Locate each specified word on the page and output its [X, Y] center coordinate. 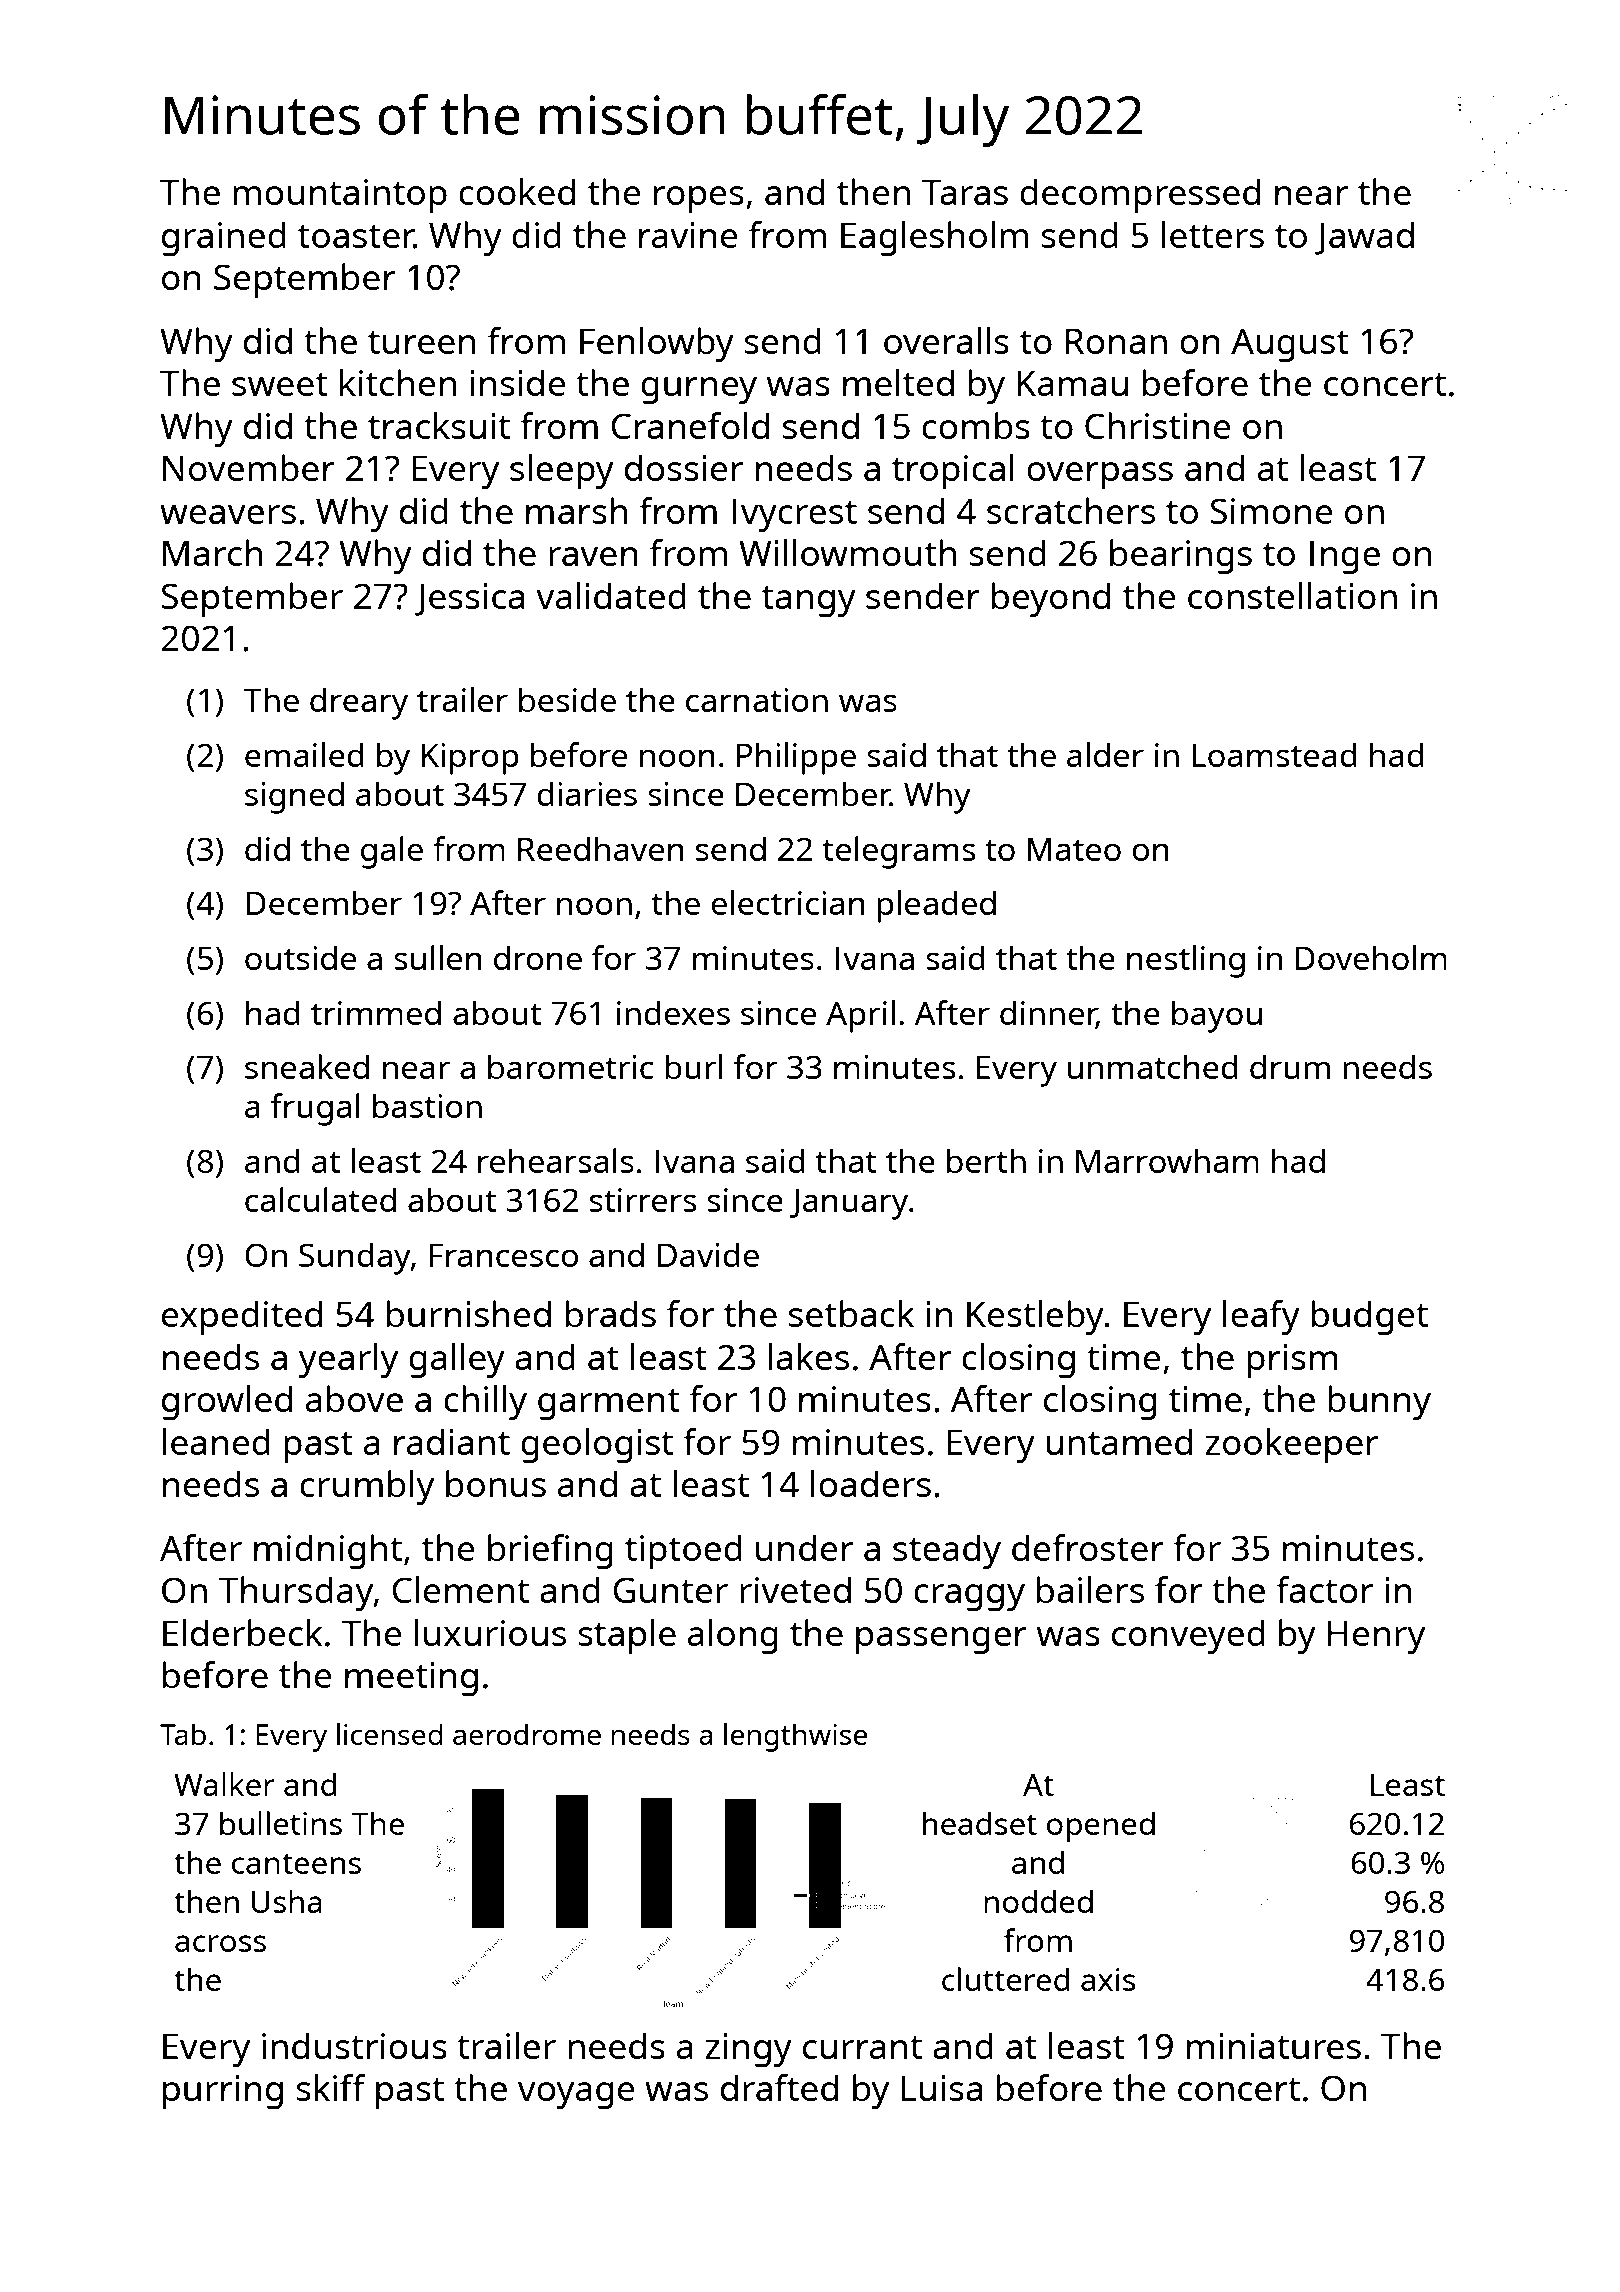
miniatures [1274, 2046]
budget [1370, 1318]
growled [227, 1403]
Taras [965, 192]
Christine [1157, 425]
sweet [280, 384]
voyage [576, 2096]
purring [223, 2092]
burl [693, 1066]
